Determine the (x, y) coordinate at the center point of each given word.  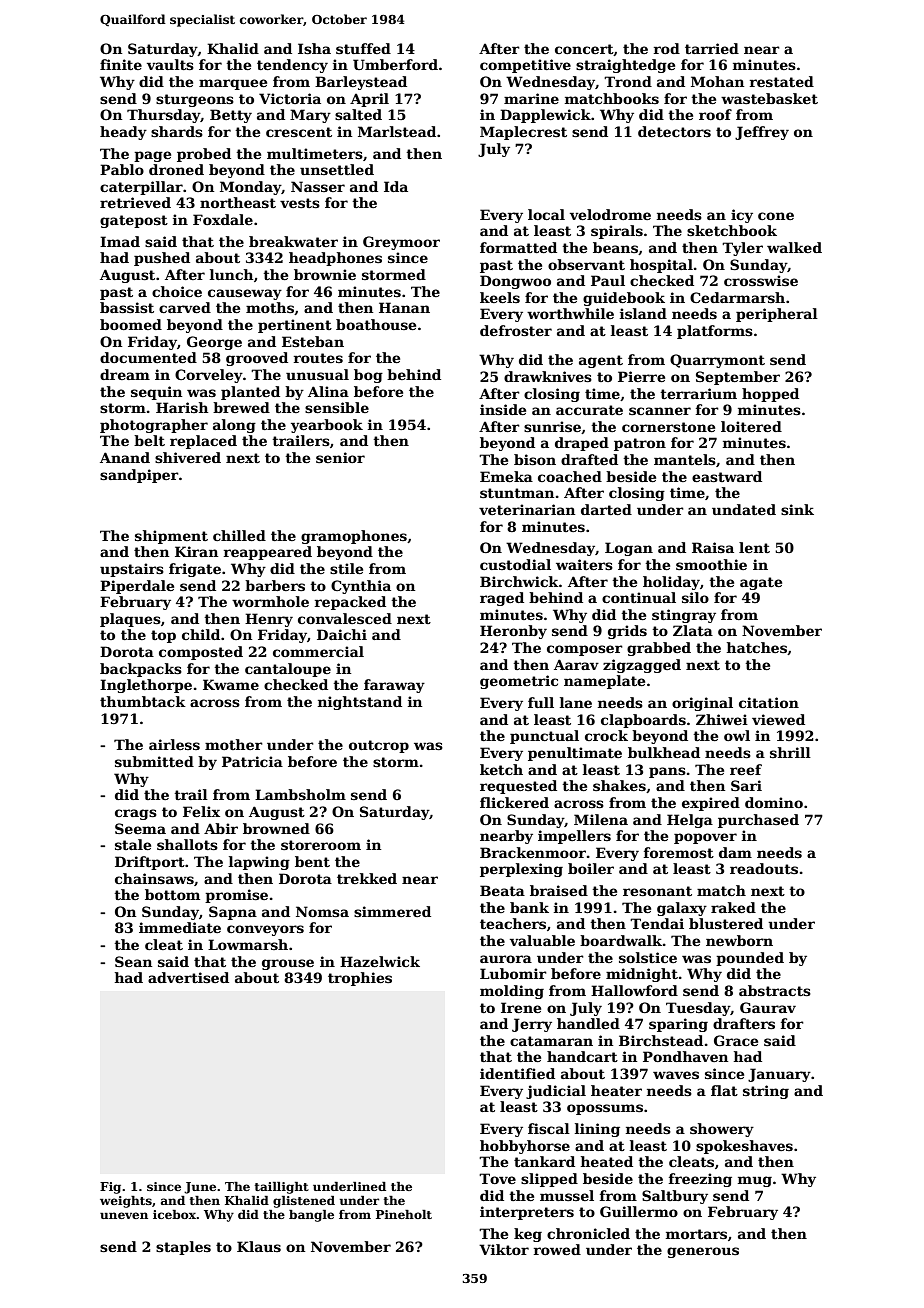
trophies (360, 979)
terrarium (698, 393)
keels (500, 297)
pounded (750, 959)
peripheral (777, 315)
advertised (188, 977)
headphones (335, 259)
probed (204, 155)
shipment (171, 537)
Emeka (506, 476)
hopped (770, 395)
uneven (124, 1215)
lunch (231, 274)
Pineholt (404, 1214)
